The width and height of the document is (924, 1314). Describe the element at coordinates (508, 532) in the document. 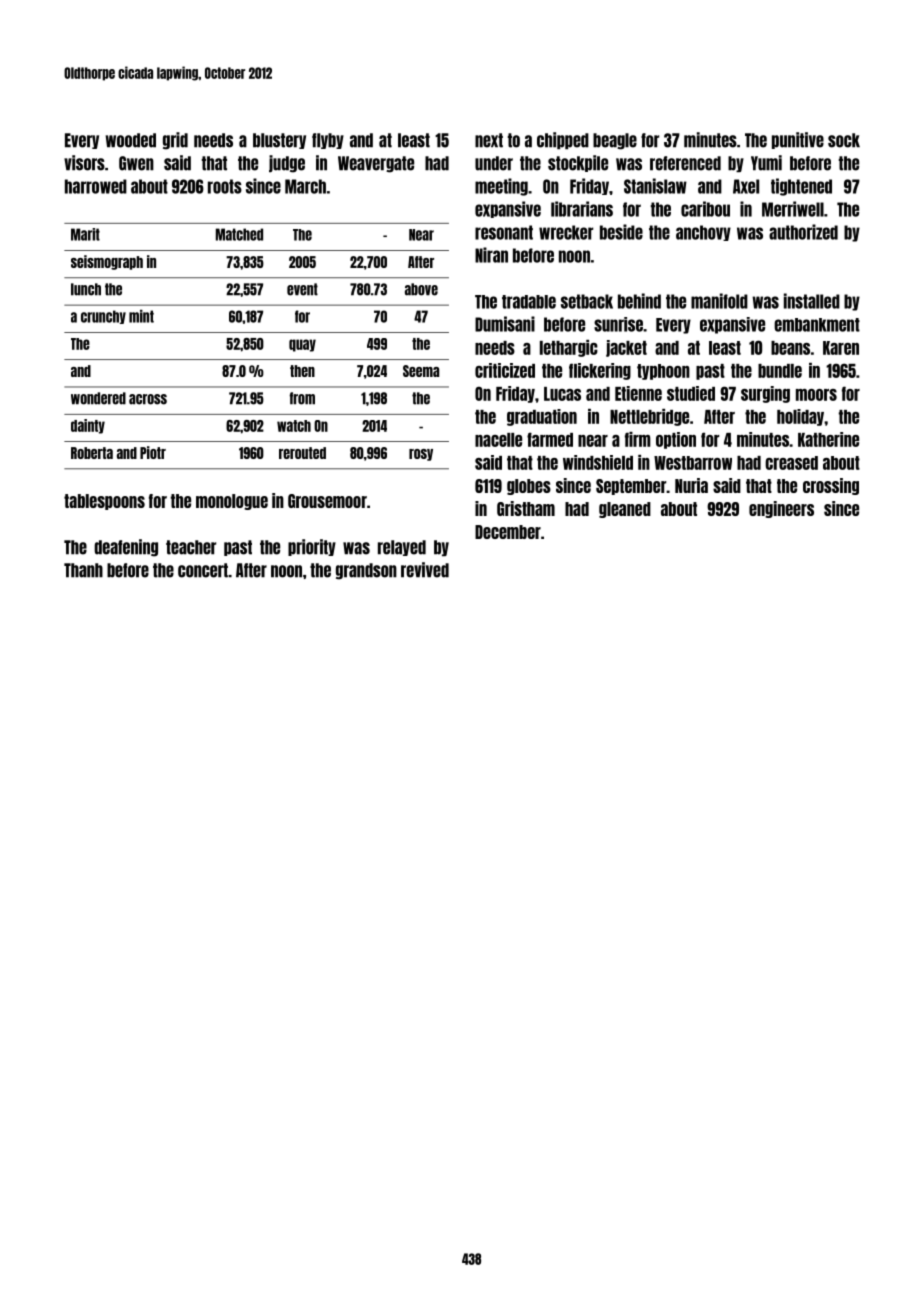

I see `December` at that location.
